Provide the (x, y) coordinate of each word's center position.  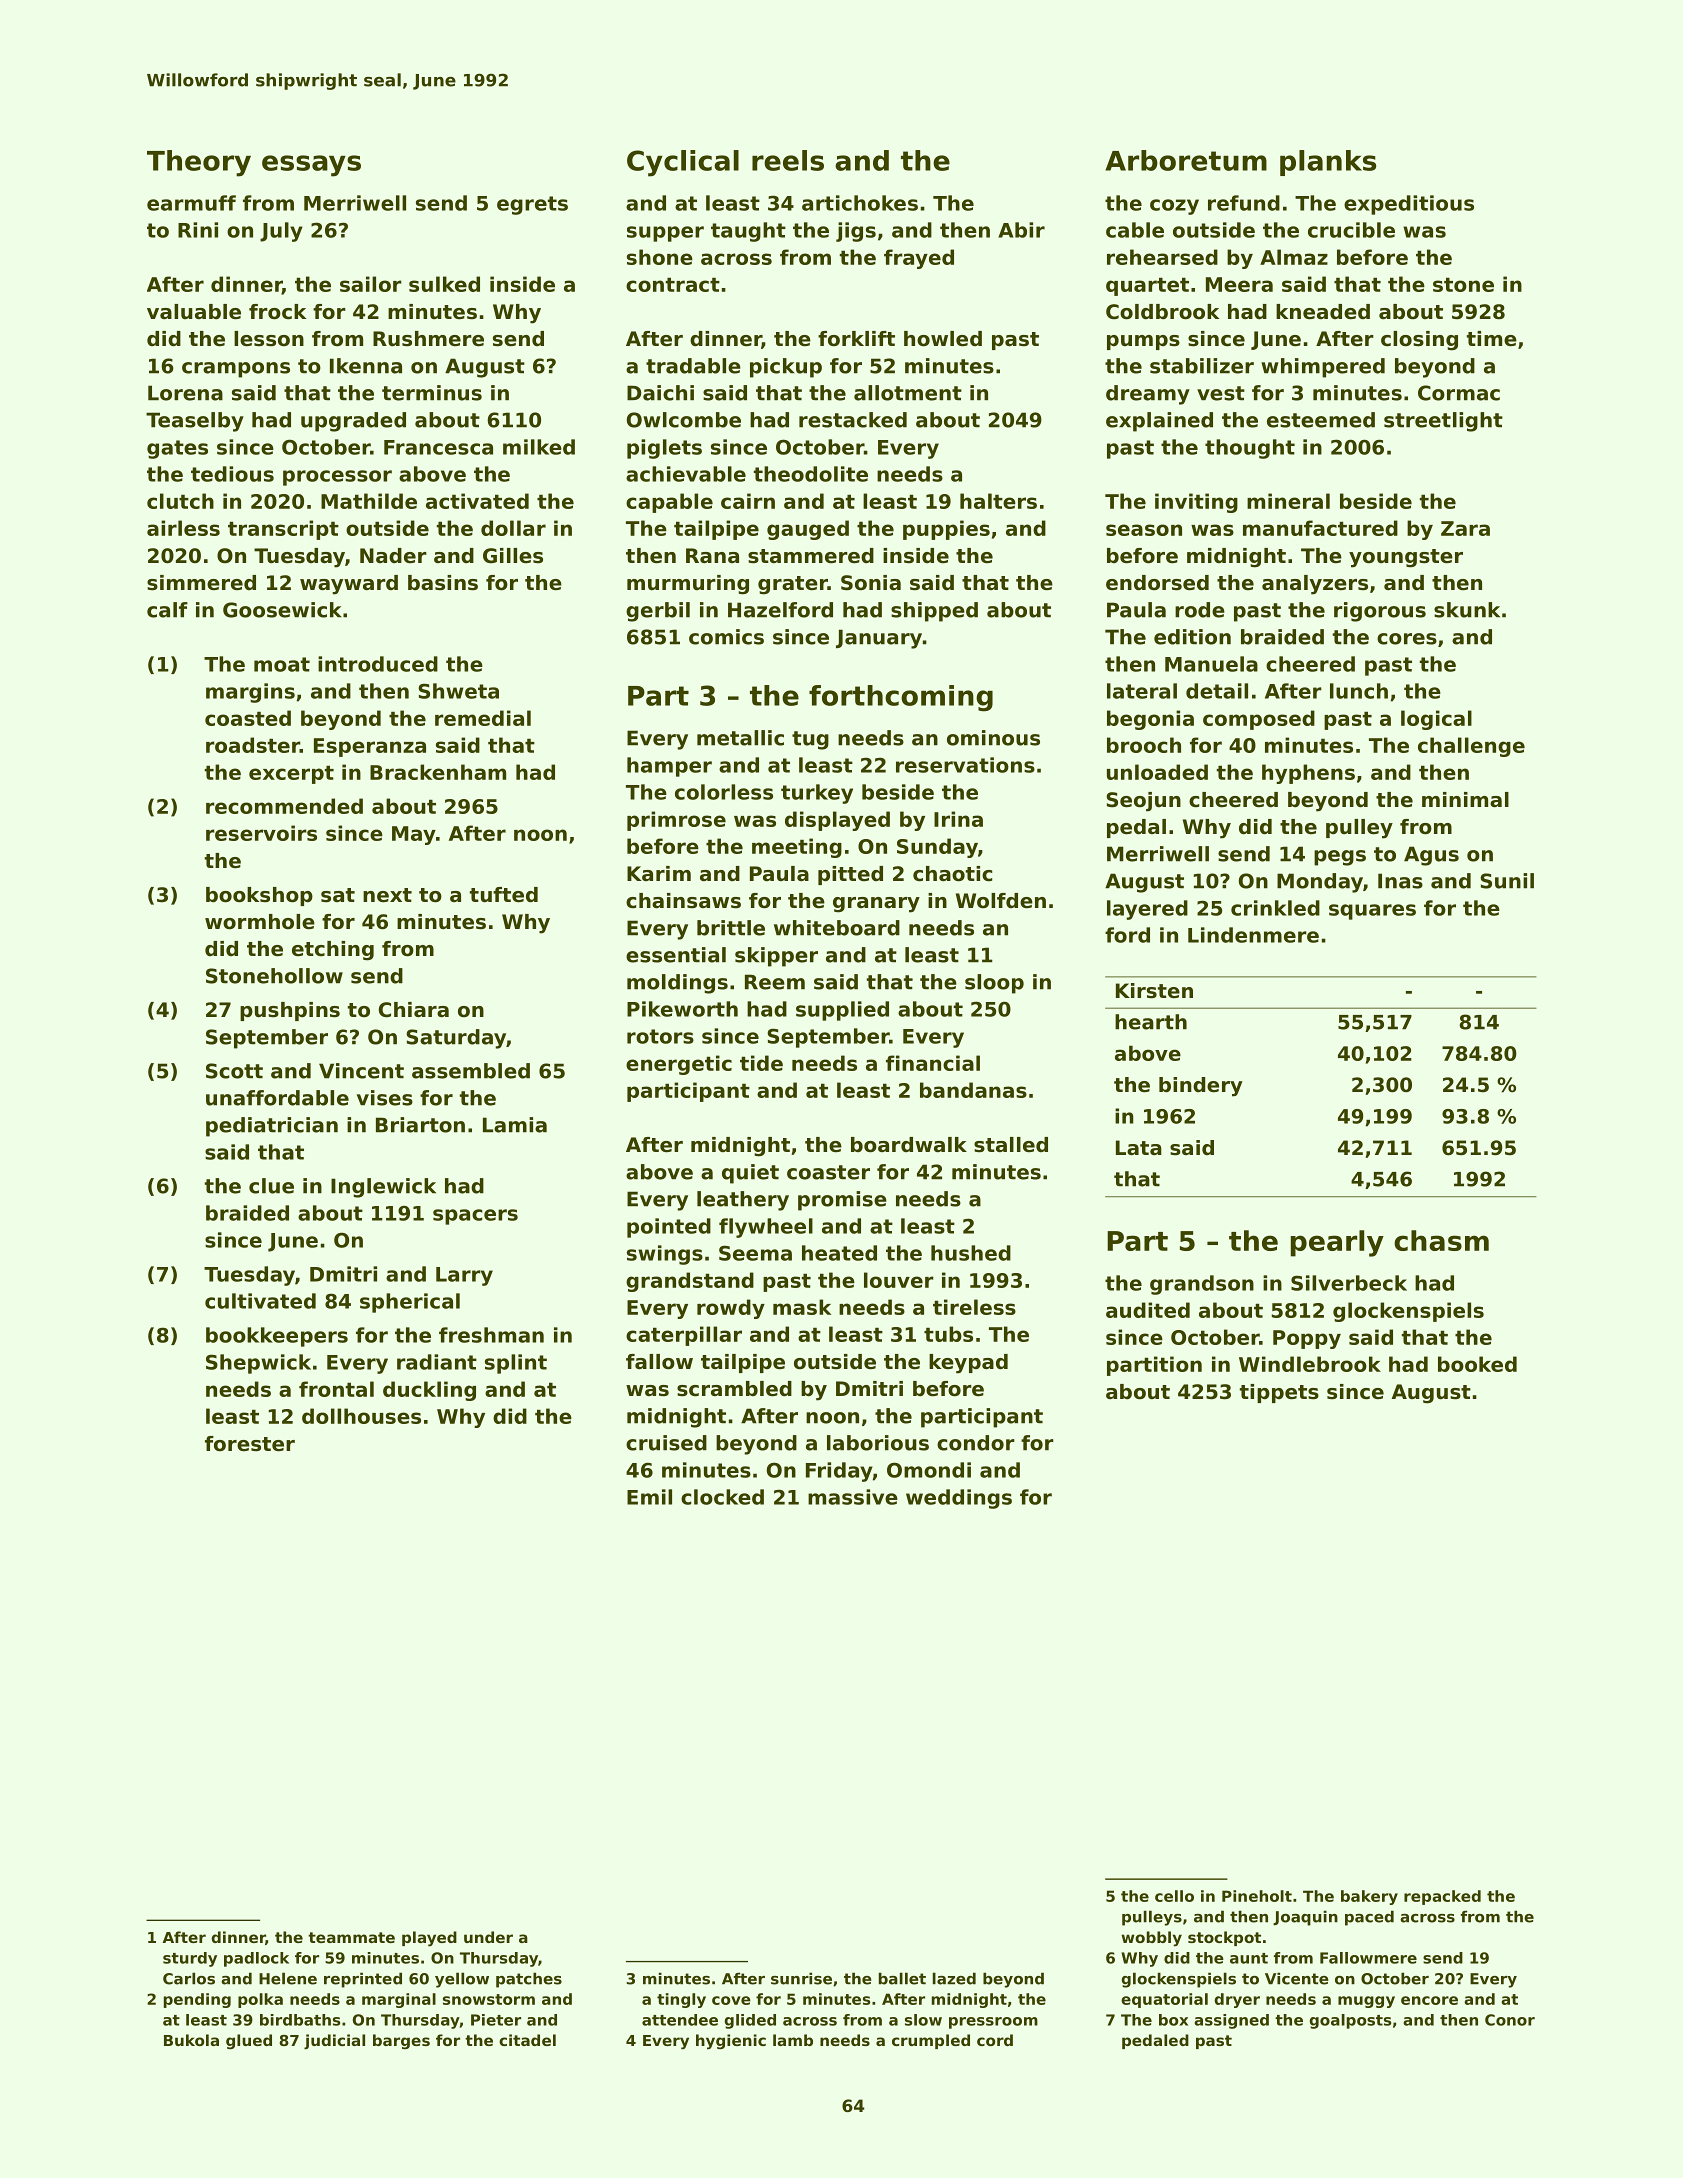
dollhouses (361, 1416)
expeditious (1409, 205)
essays (311, 166)
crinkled (1275, 908)
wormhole (260, 922)
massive (853, 1497)
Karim (659, 873)
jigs (856, 232)
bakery (1369, 1897)
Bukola (191, 2040)
